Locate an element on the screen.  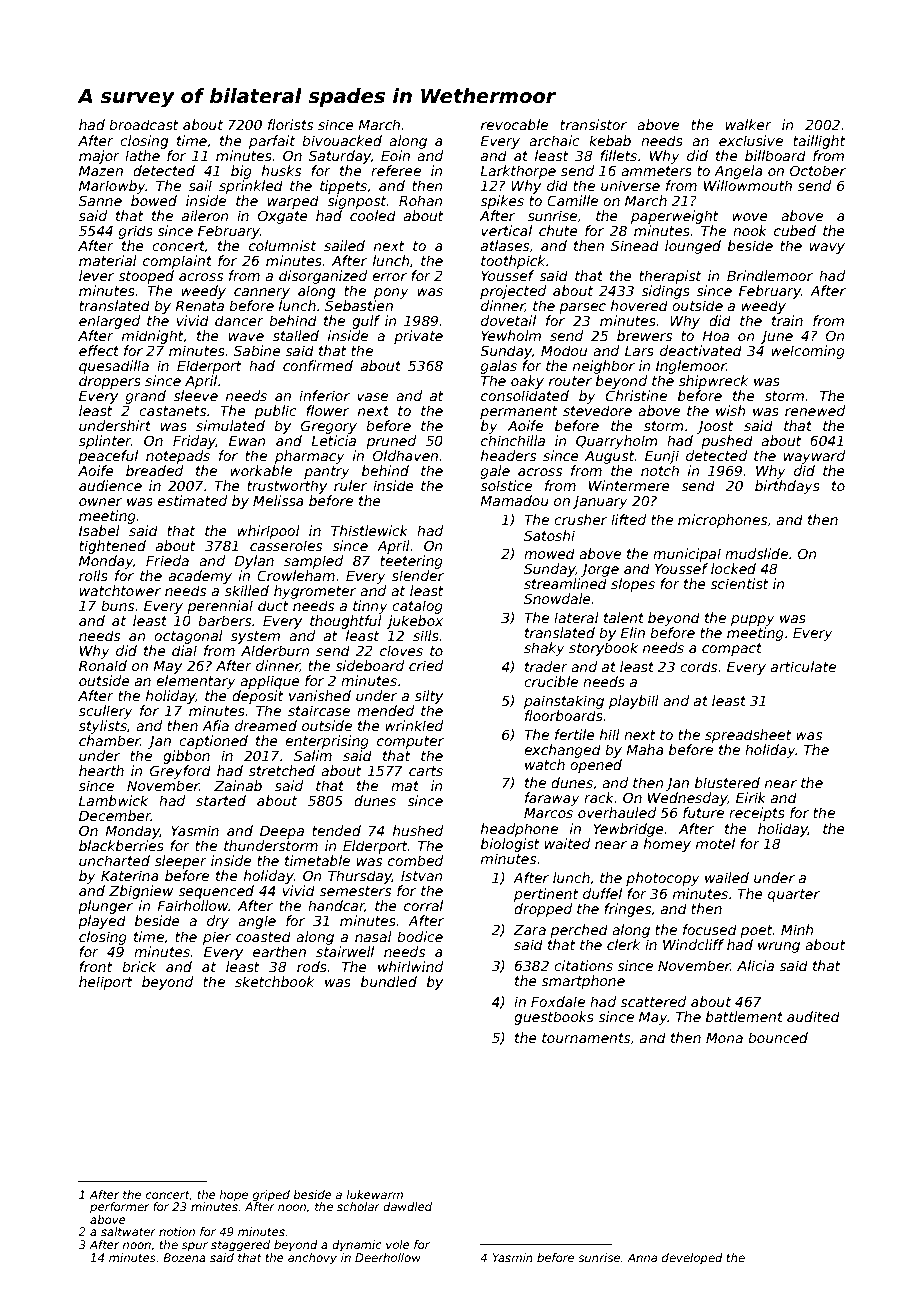
whirlwind is located at coordinates (410, 966).
